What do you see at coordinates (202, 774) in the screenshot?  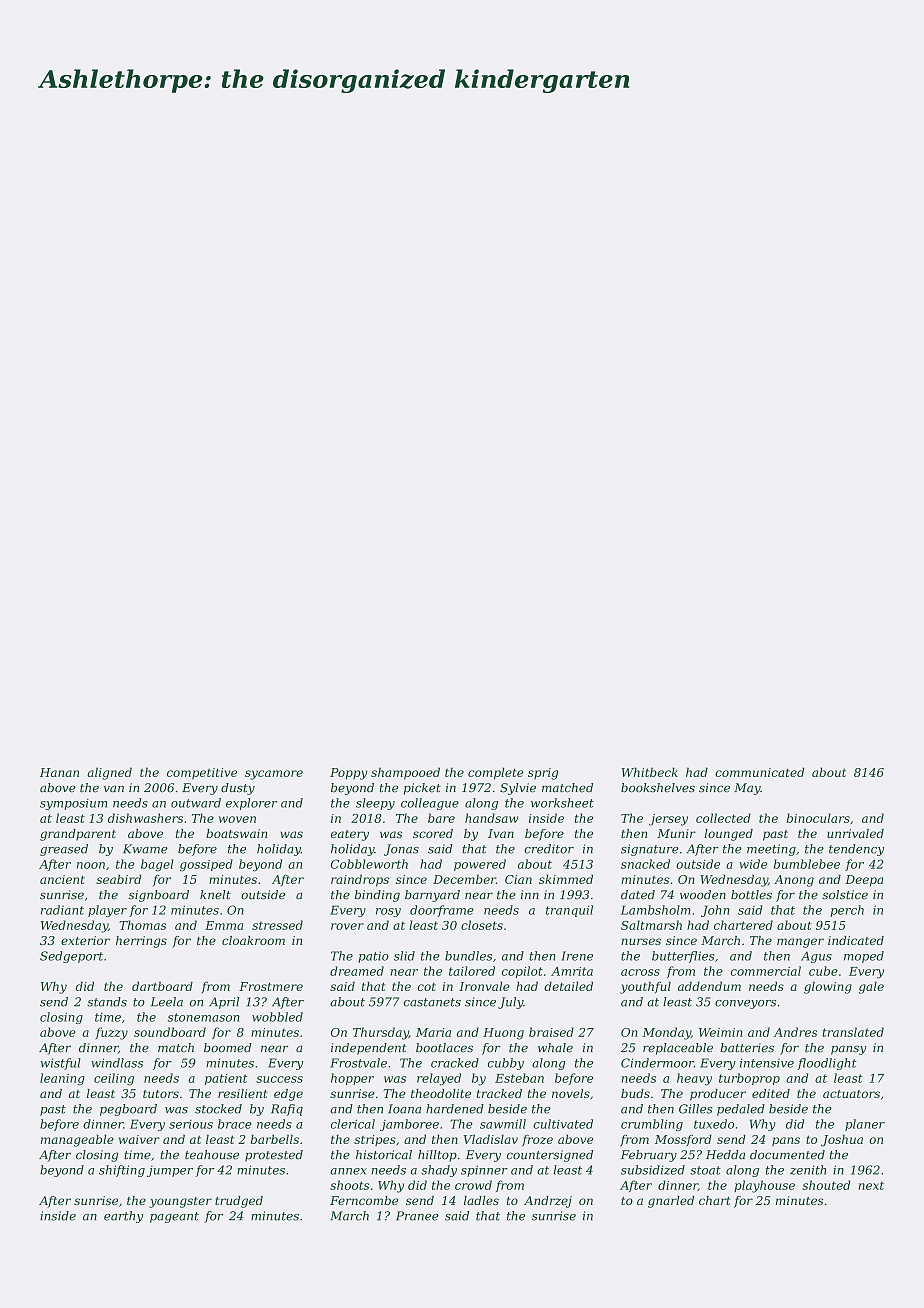 I see `competitive` at bounding box center [202, 774].
